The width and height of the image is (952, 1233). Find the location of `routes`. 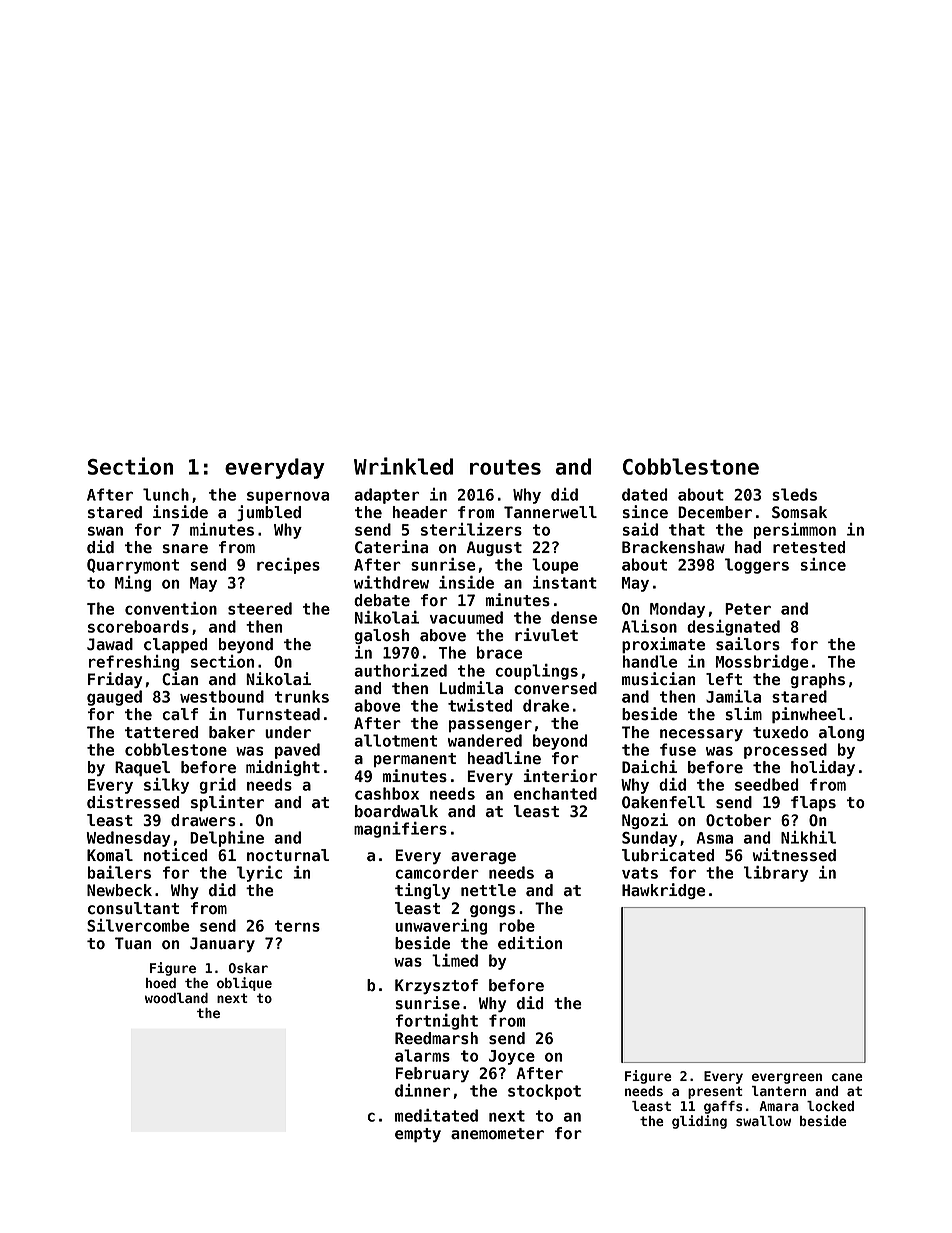

routes is located at coordinates (505, 467).
